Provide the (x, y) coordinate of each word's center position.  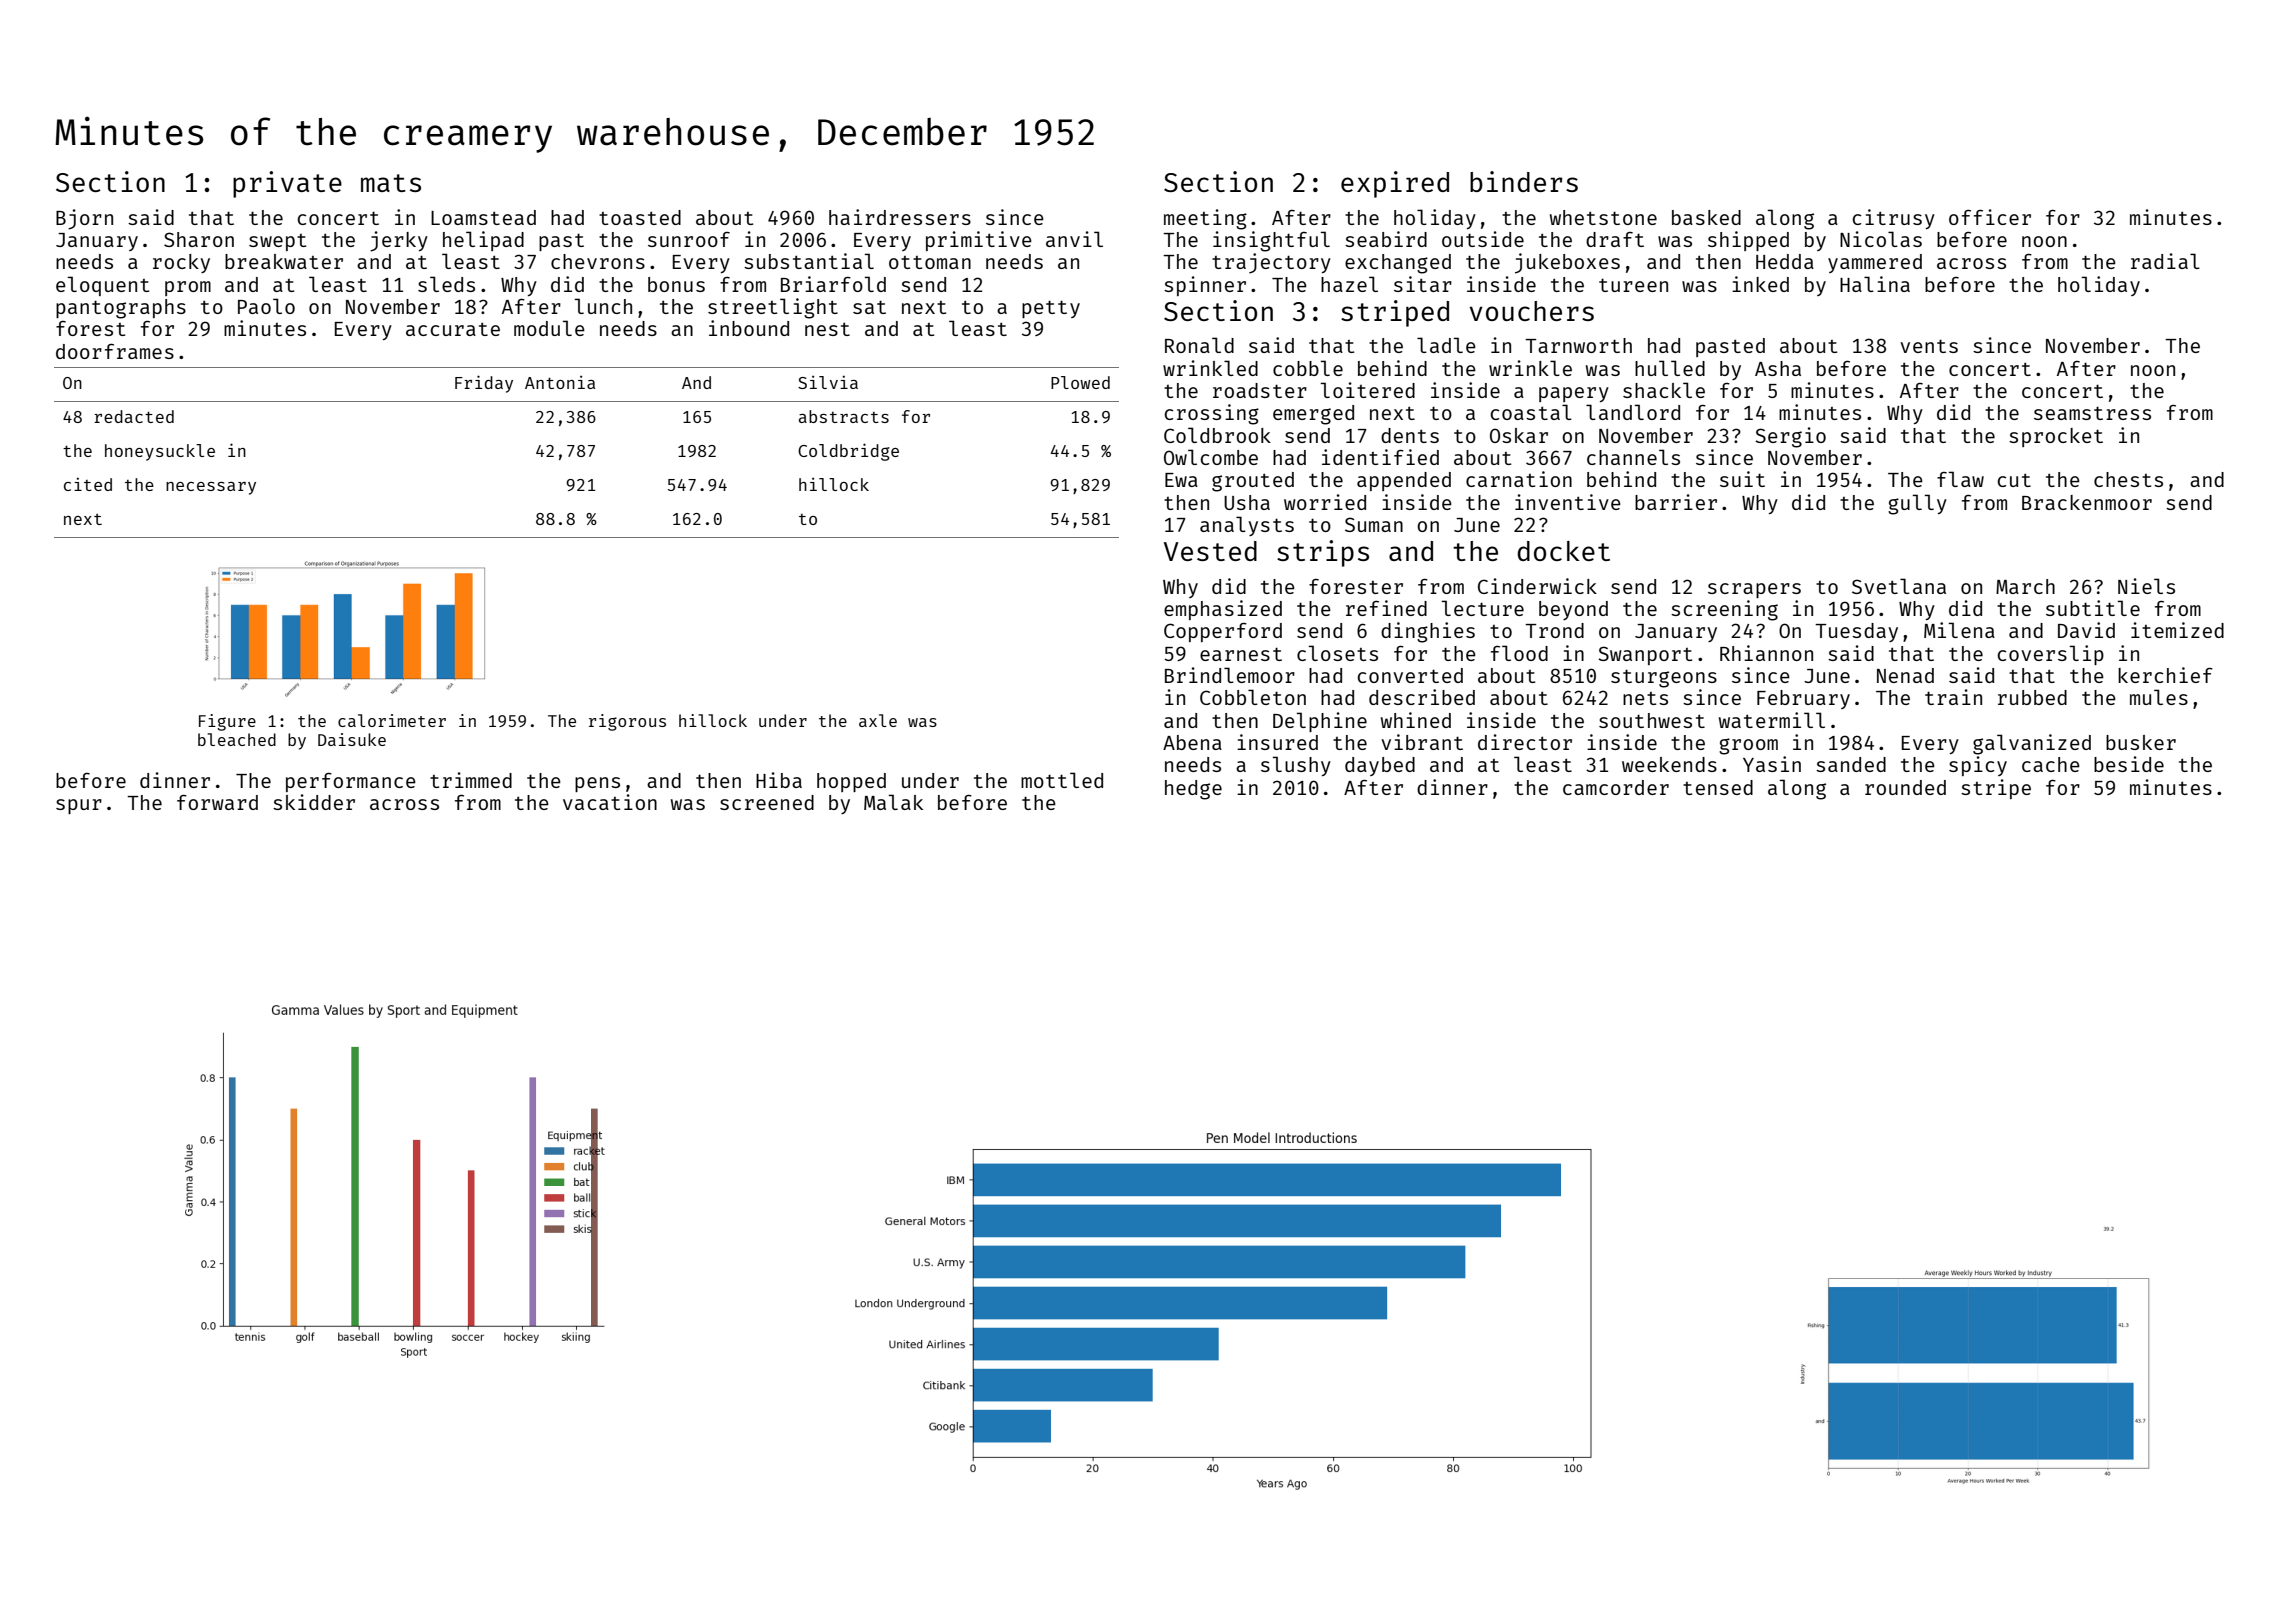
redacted (134, 416)
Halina (1875, 284)
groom (1748, 746)
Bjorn (84, 219)
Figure (227, 722)
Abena (1192, 742)
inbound (749, 328)
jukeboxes (1567, 263)
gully (1917, 504)
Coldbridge (848, 452)
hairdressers (900, 217)
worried (1325, 502)
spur (79, 806)
